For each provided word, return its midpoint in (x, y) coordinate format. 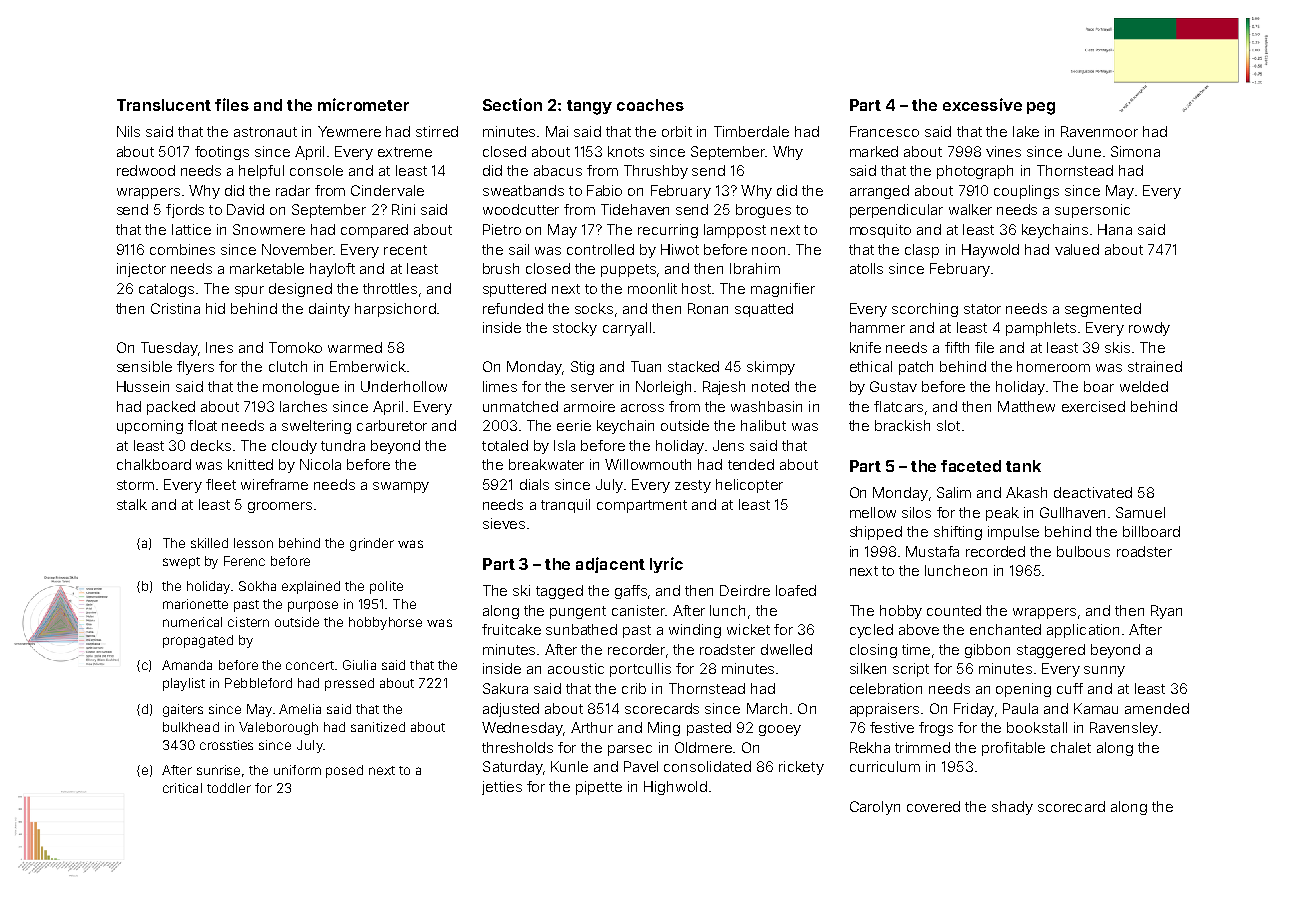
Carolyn (875, 808)
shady (1012, 808)
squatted (764, 310)
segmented (1103, 310)
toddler (229, 788)
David (245, 209)
